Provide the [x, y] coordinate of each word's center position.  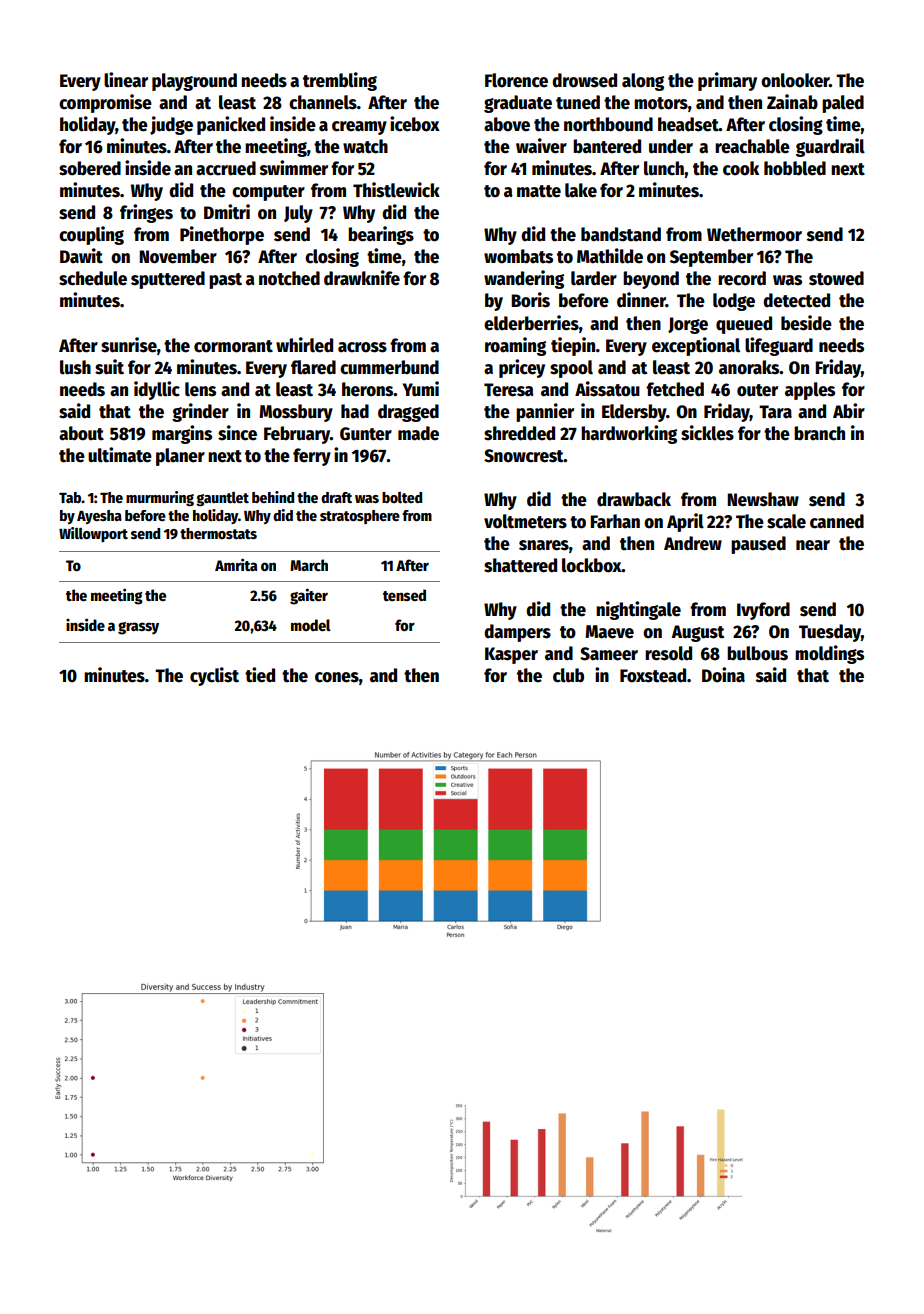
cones [337, 677]
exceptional [696, 346]
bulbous [757, 653]
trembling [340, 81]
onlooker [795, 80]
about [81, 433]
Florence [516, 80]
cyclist [214, 676]
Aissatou [607, 389]
